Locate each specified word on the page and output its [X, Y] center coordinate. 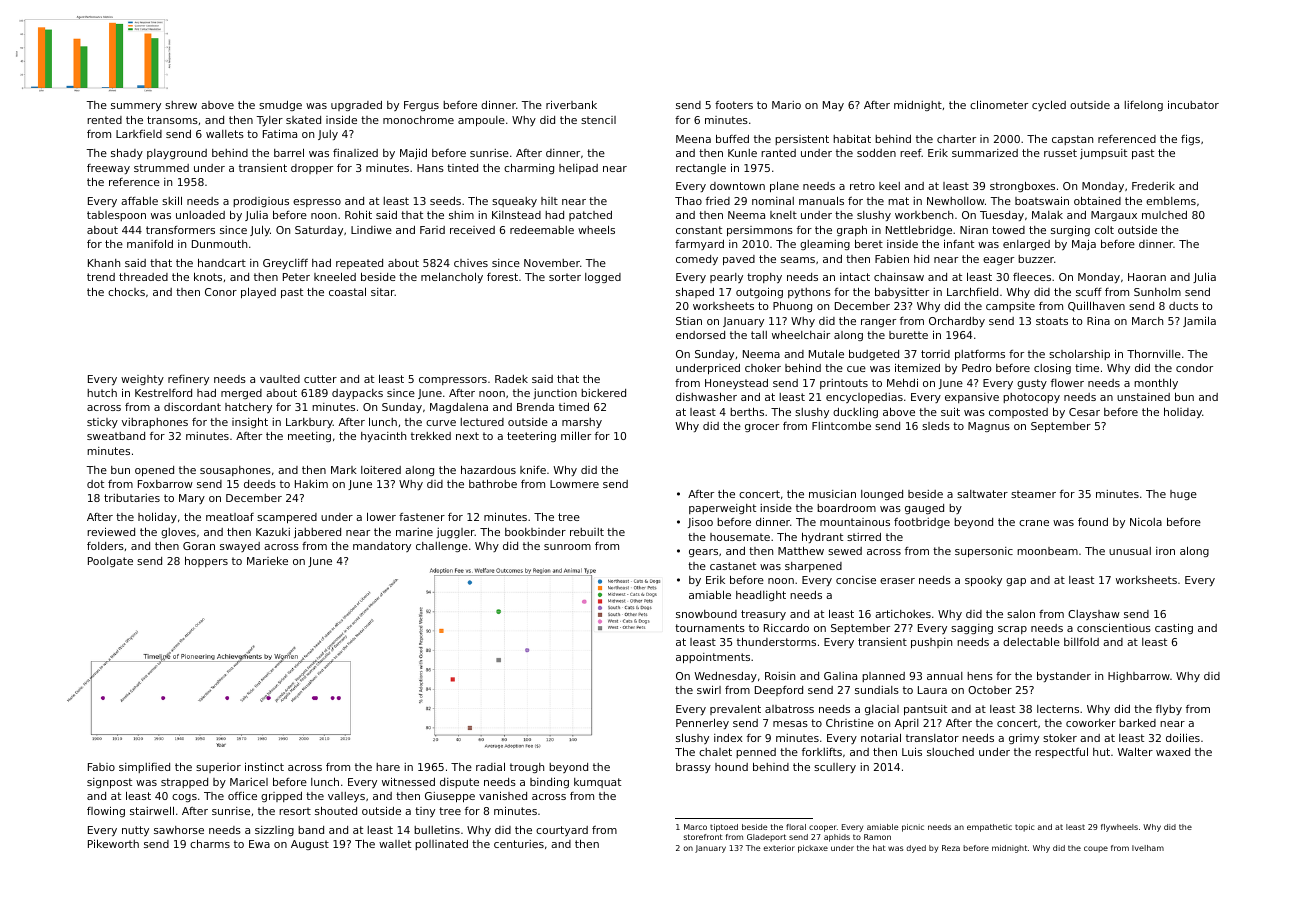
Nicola [1146, 522]
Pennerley [702, 724]
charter [956, 139]
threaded [143, 277]
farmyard [699, 245]
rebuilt [587, 532]
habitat [852, 139]
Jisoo [700, 523]
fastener [422, 517]
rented [104, 120]
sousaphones [235, 471]
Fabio [101, 767]
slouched [950, 752]
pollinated [441, 845]
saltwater [982, 494]
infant [959, 244]
